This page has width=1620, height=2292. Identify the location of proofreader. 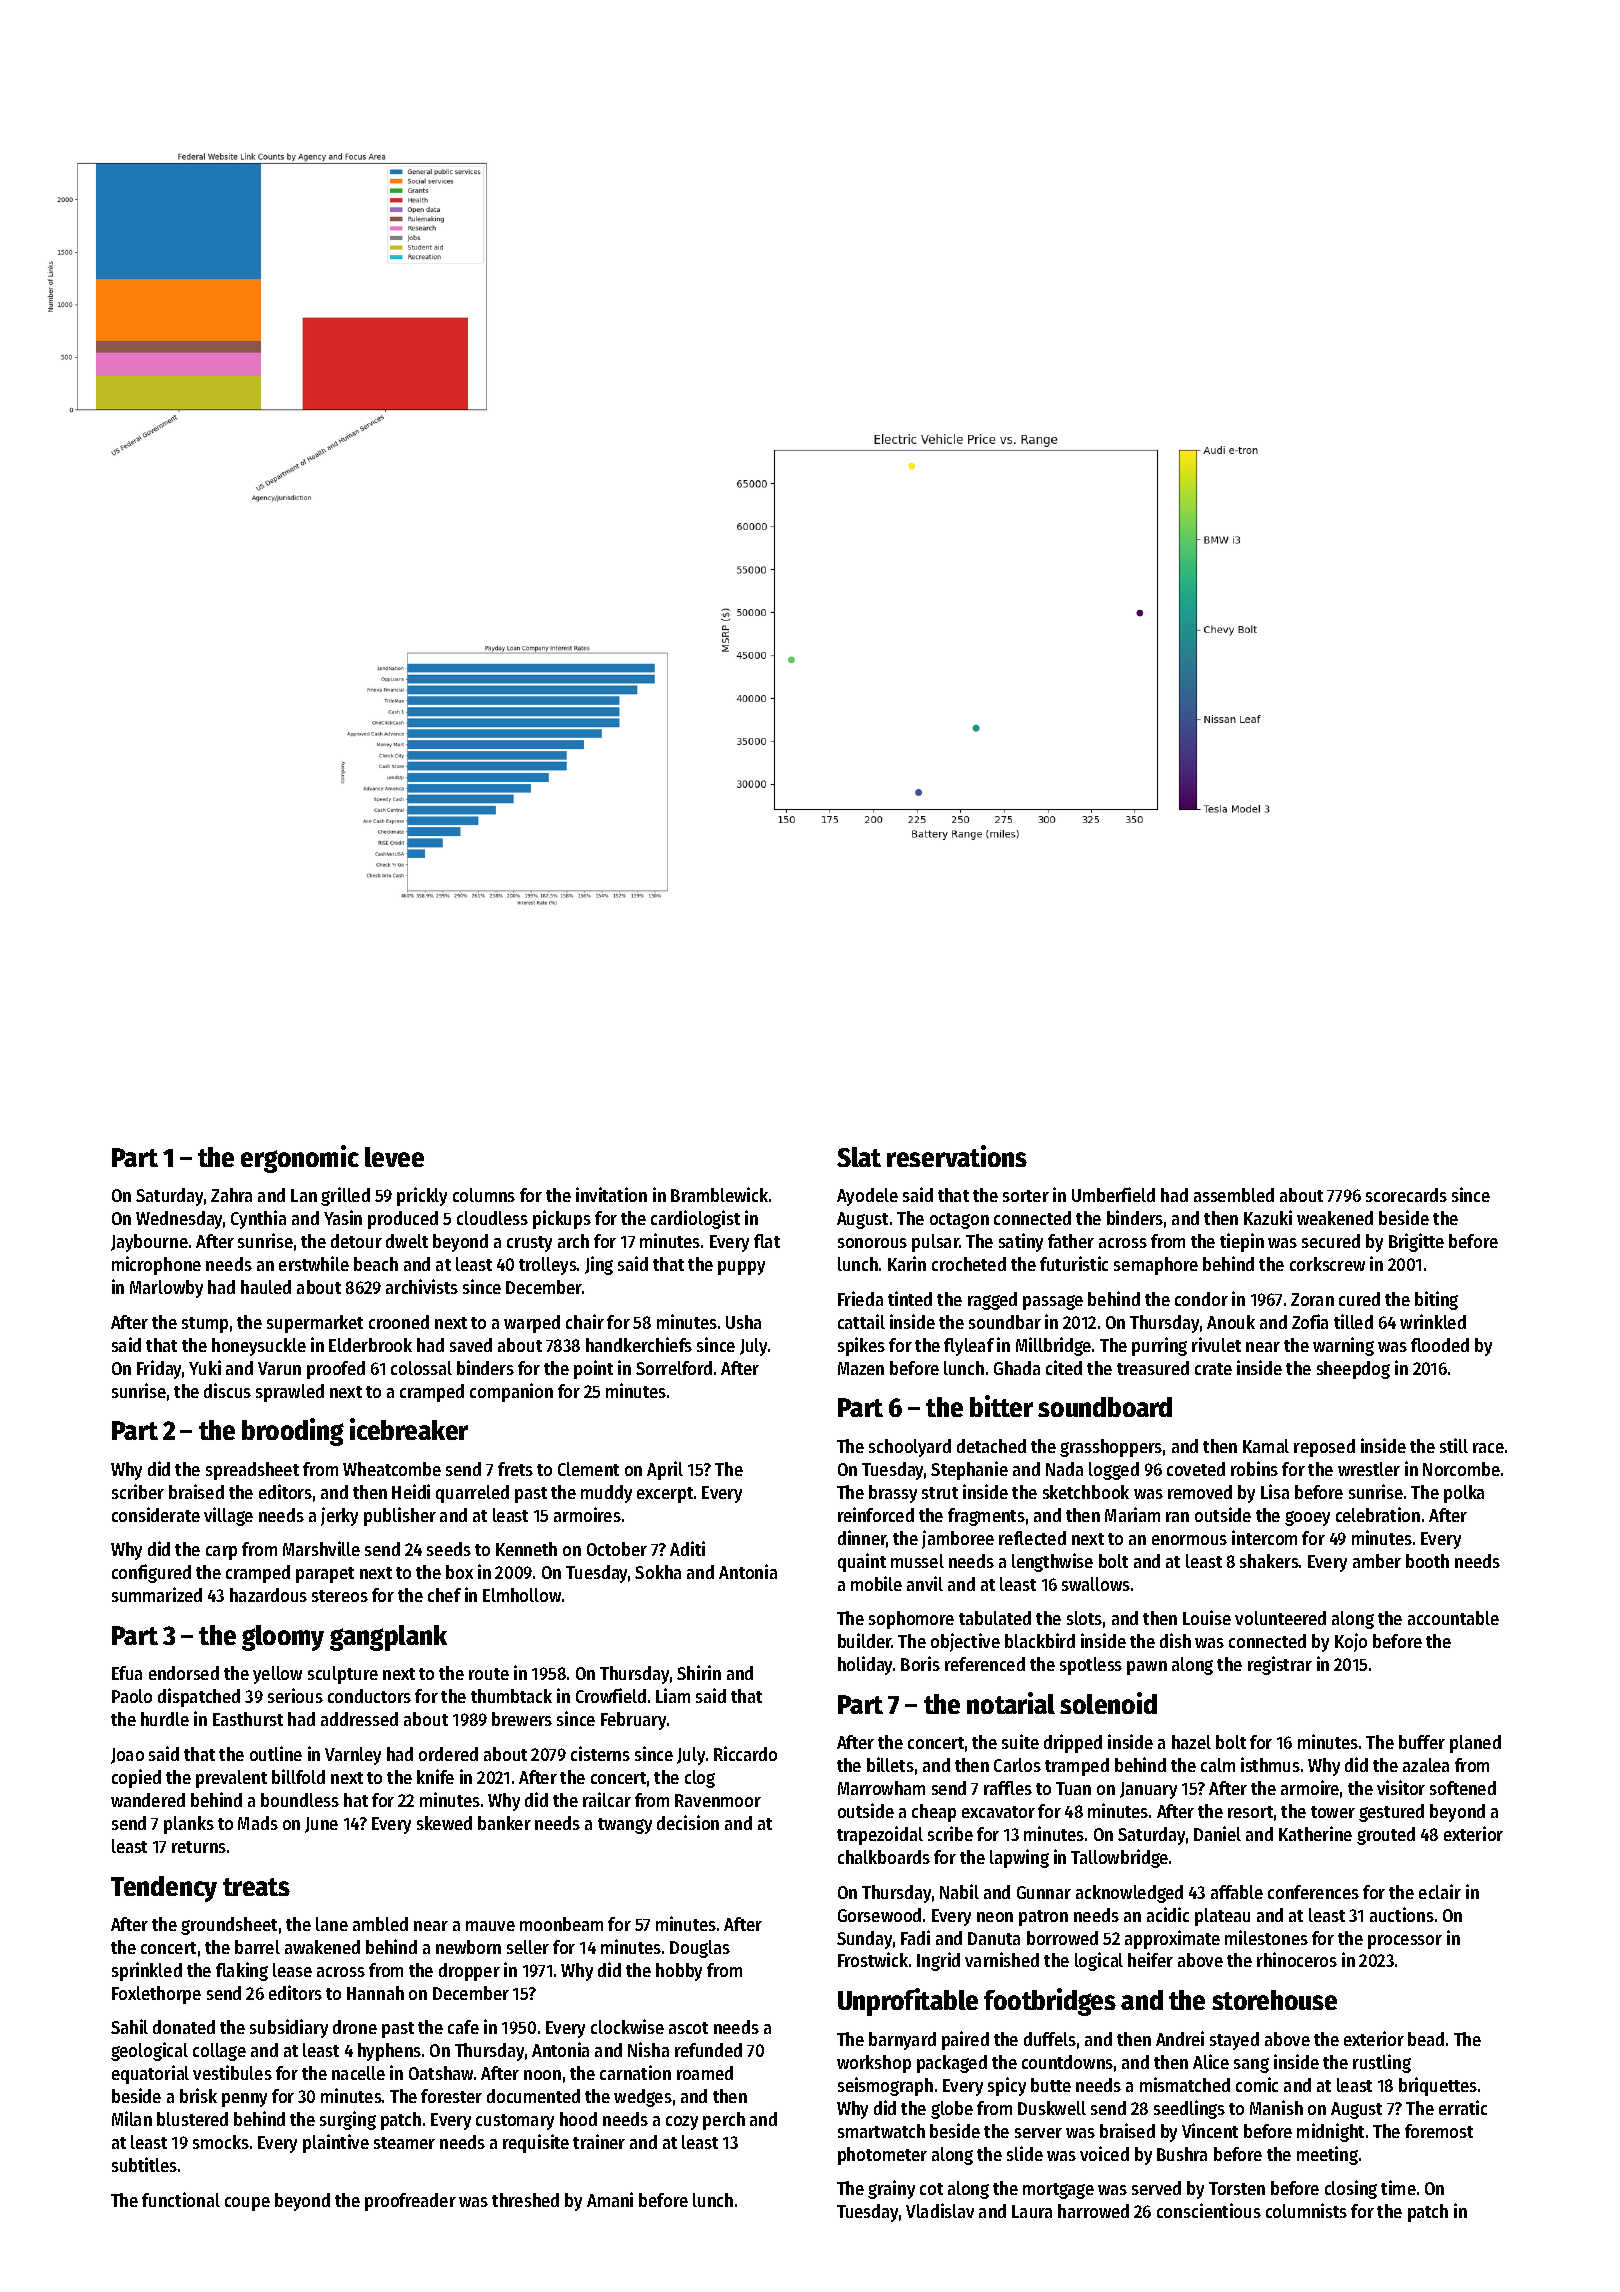
(410, 2202).
